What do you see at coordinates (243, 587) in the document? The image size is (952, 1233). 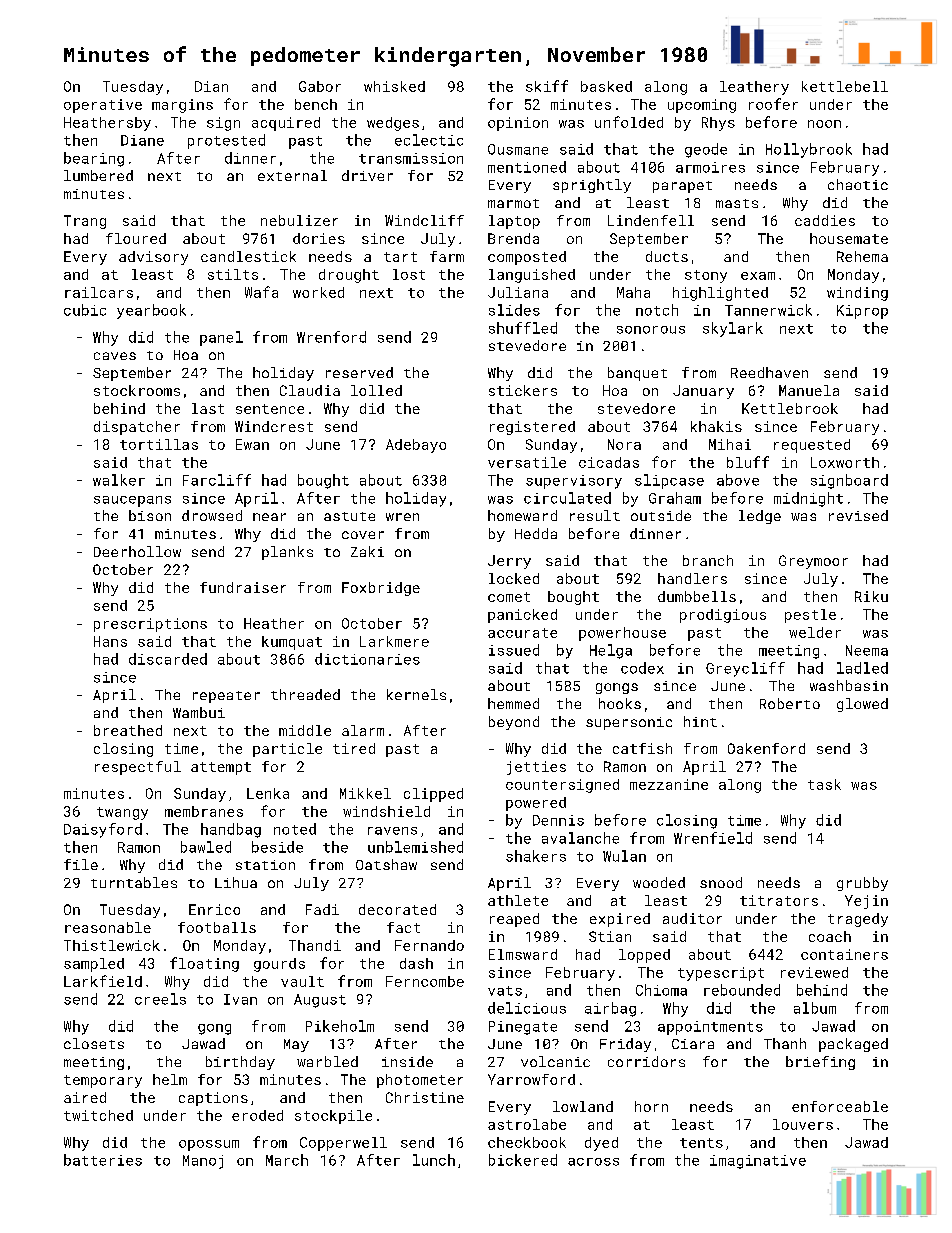 I see `fundraiser` at bounding box center [243, 587].
